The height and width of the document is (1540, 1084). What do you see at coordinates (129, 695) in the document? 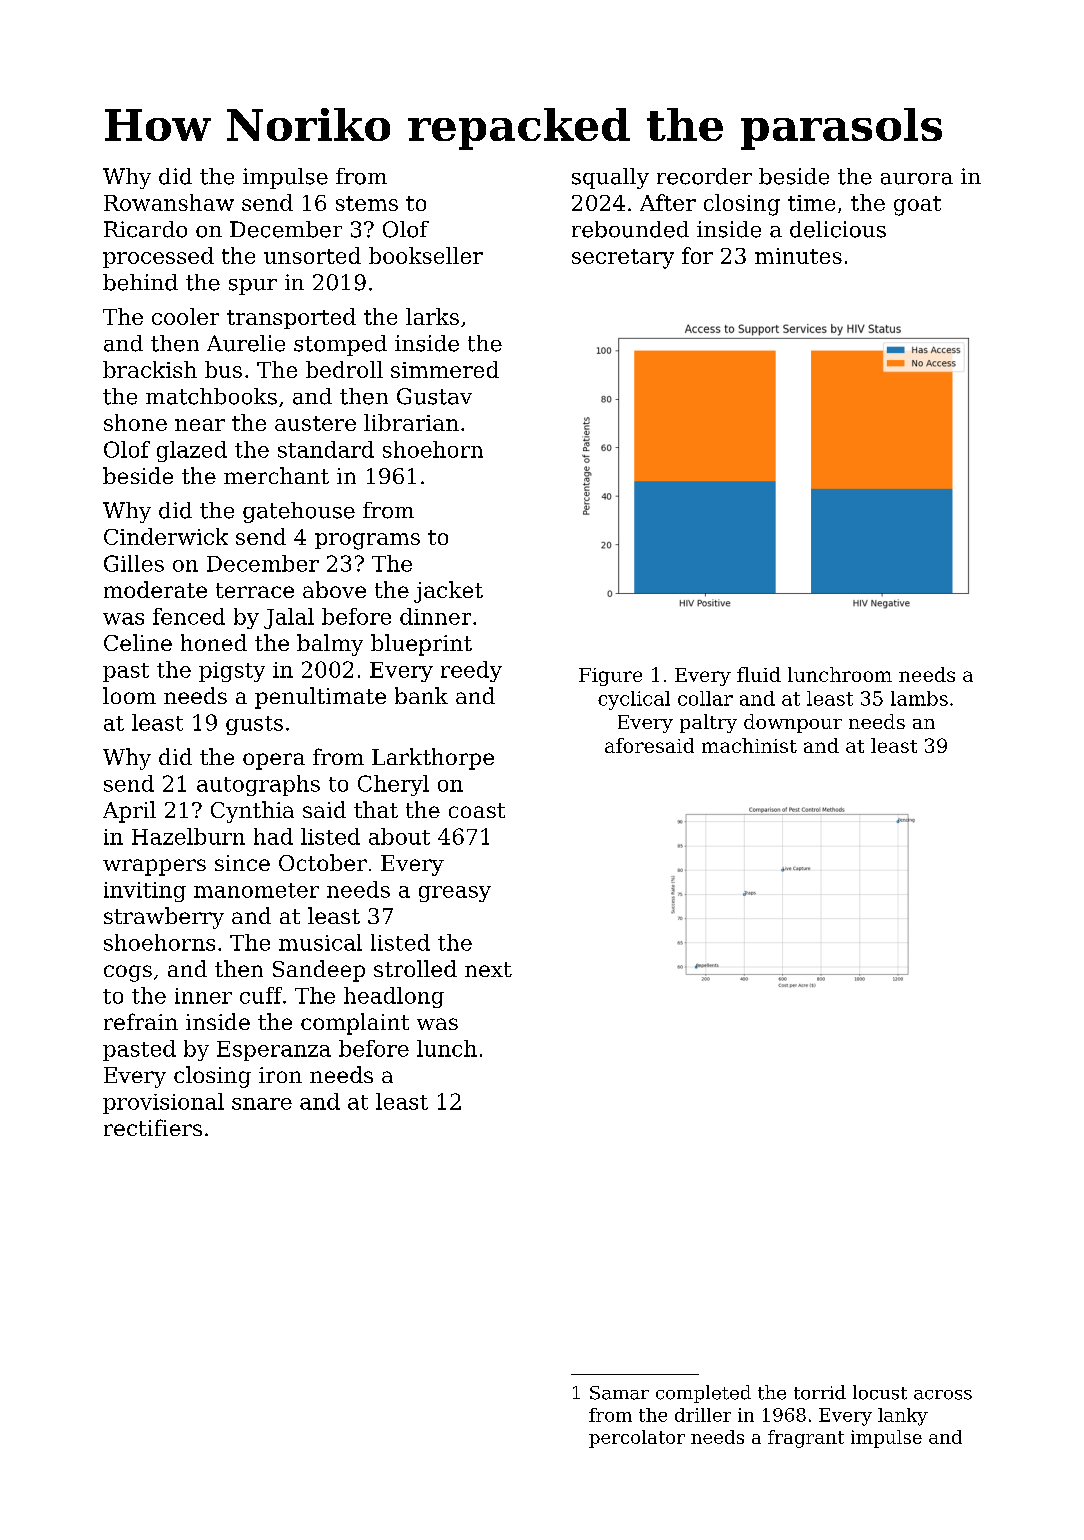
I see `loom` at bounding box center [129, 695].
